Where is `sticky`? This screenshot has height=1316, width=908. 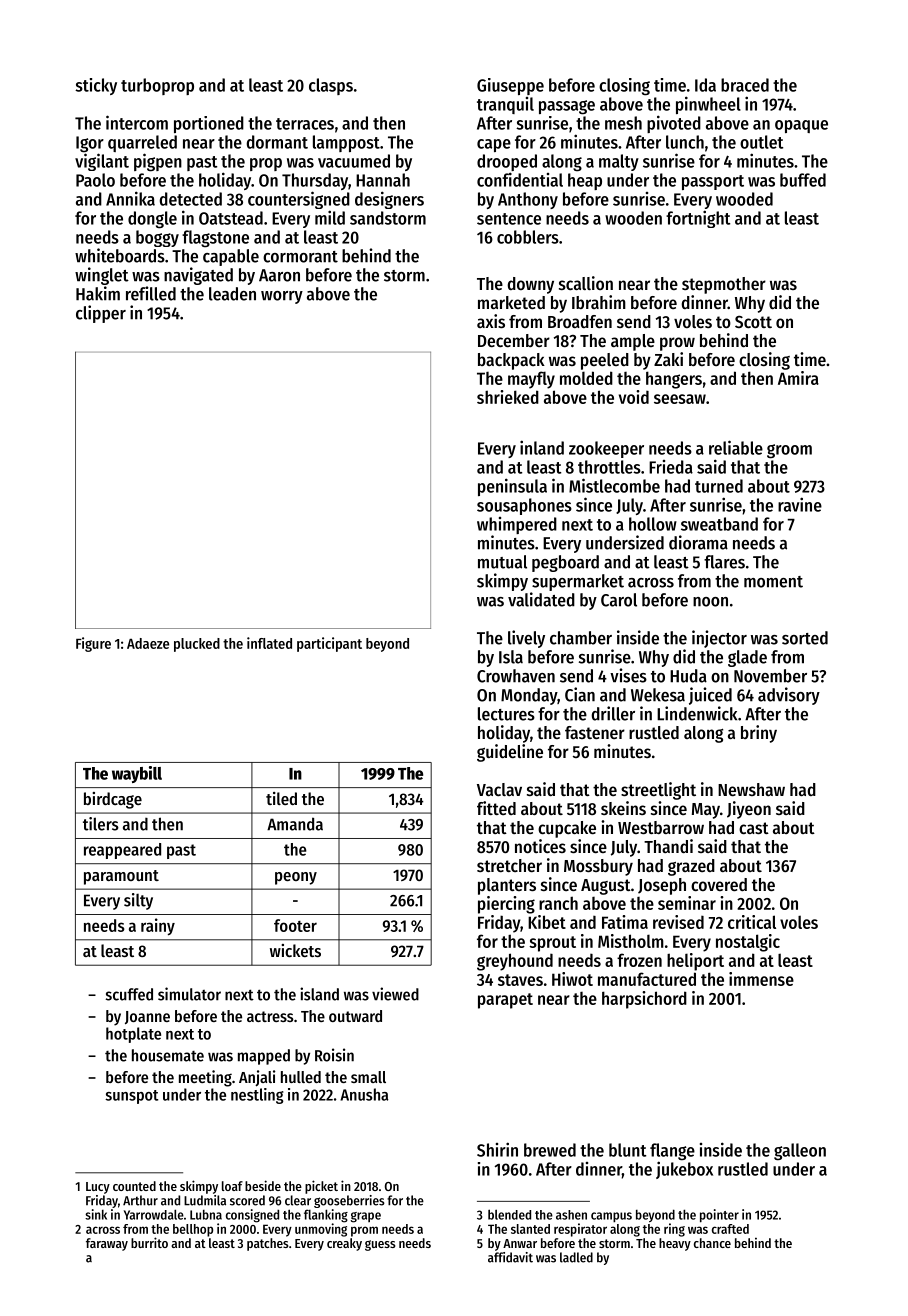 sticky is located at coordinates (96, 86).
